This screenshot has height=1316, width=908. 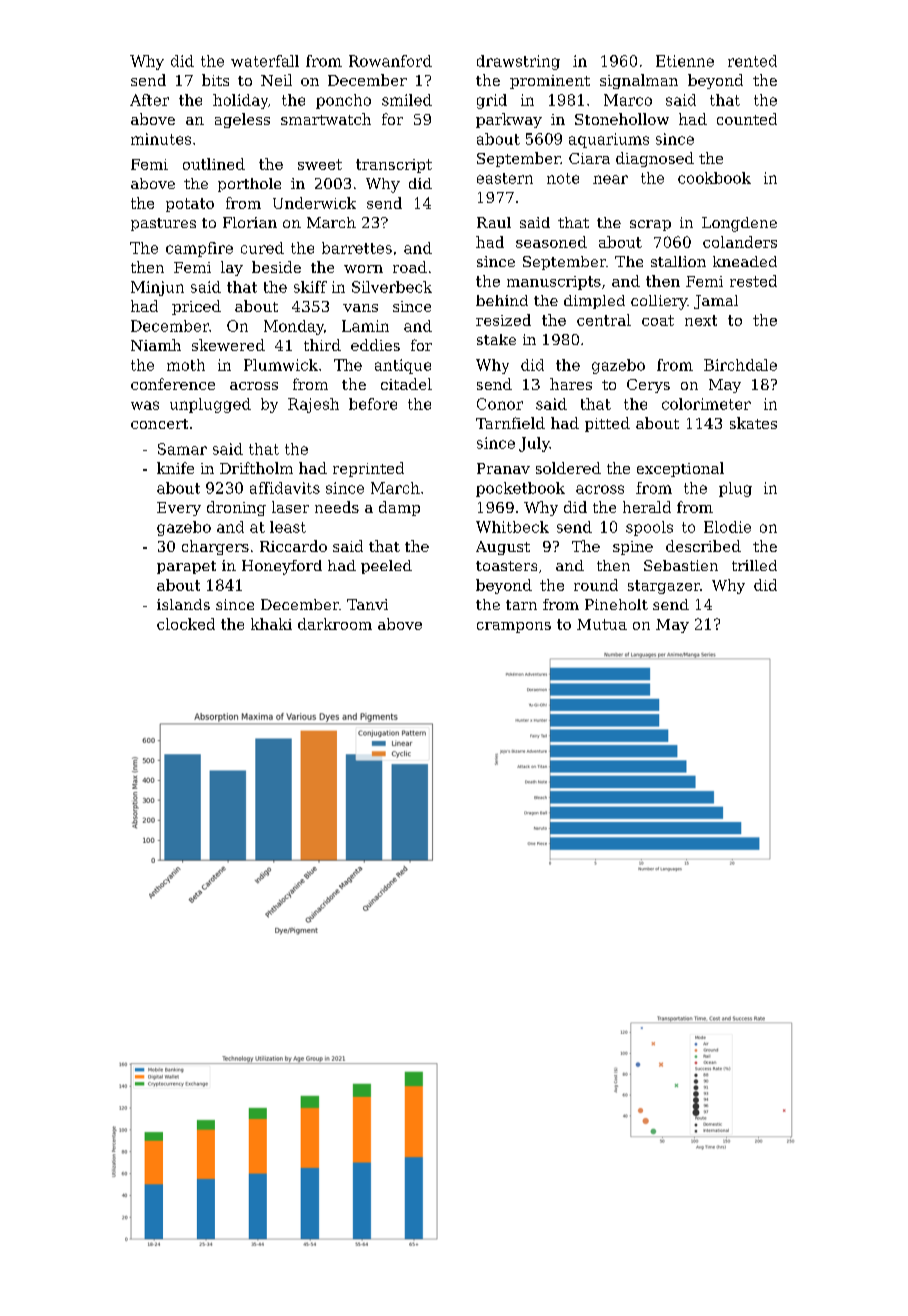 What do you see at coordinates (554, 283) in the screenshot?
I see `manuscripts` at bounding box center [554, 283].
